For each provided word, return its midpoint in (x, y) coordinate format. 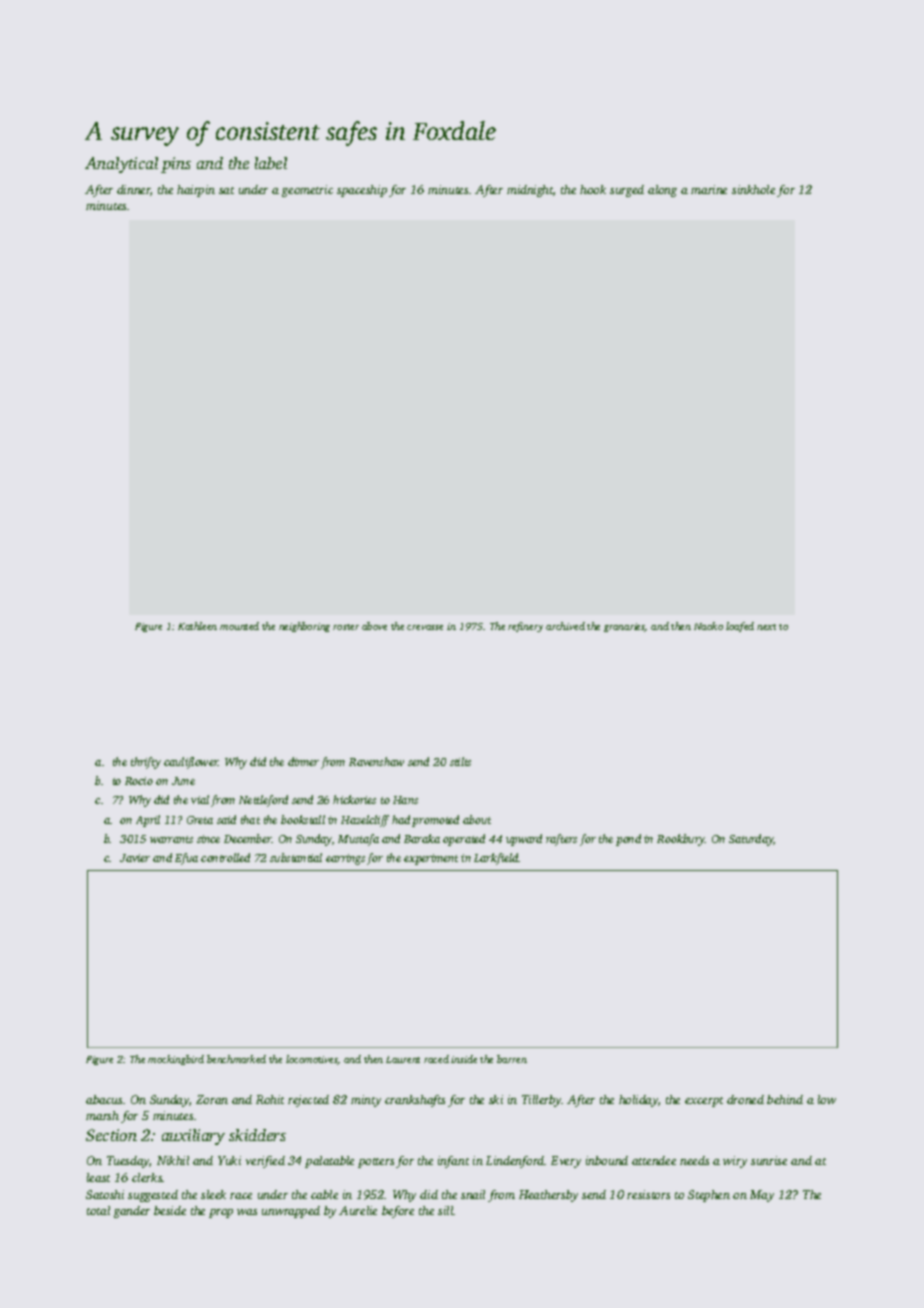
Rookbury (681, 840)
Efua (186, 859)
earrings (345, 859)
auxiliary (193, 1137)
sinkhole (753, 189)
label (271, 163)
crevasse (425, 627)
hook (593, 189)
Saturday (751, 840)
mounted (239, 626)
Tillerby (542, 1101)
